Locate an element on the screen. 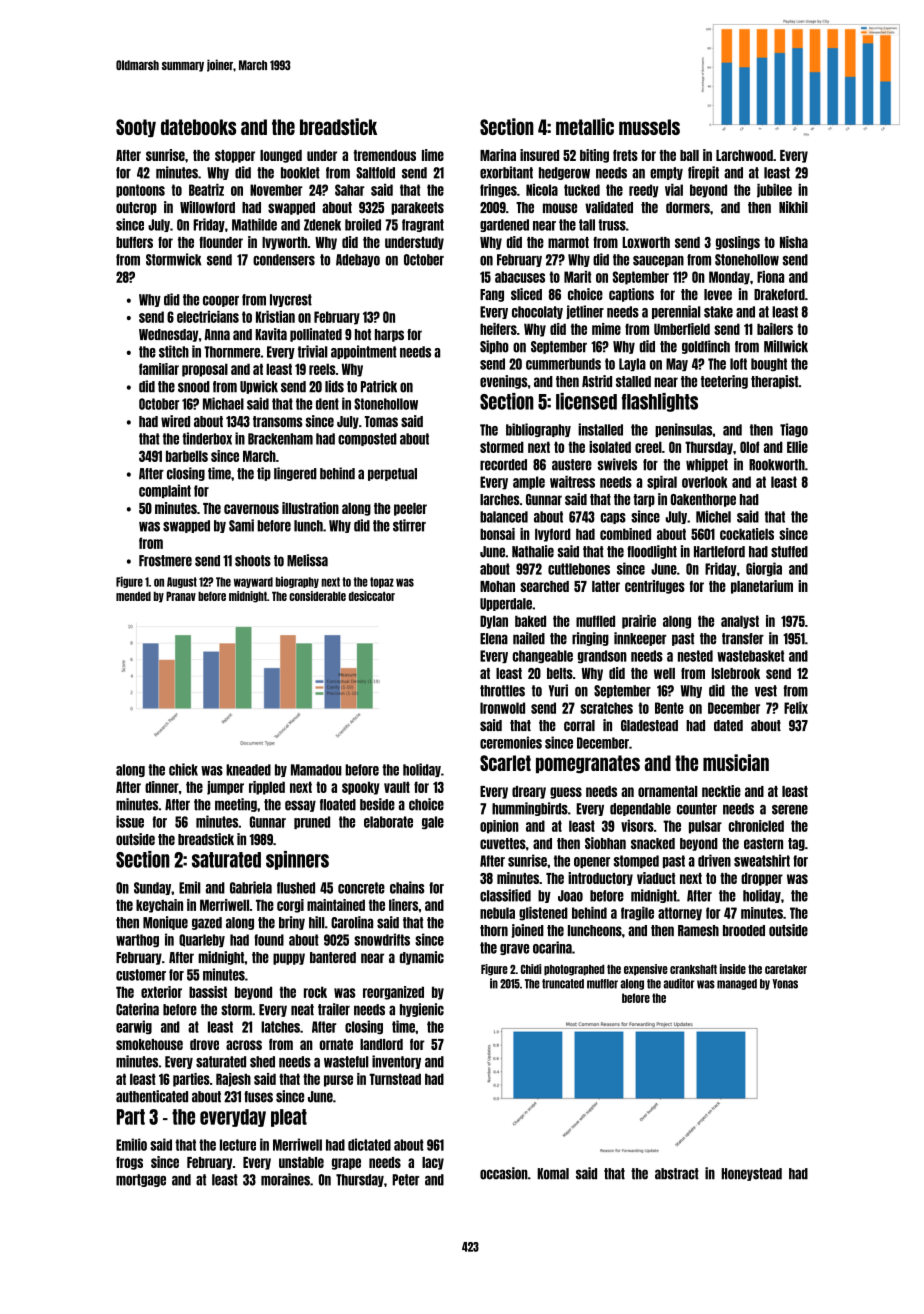  wayward is located at coordinates (253, 582).
